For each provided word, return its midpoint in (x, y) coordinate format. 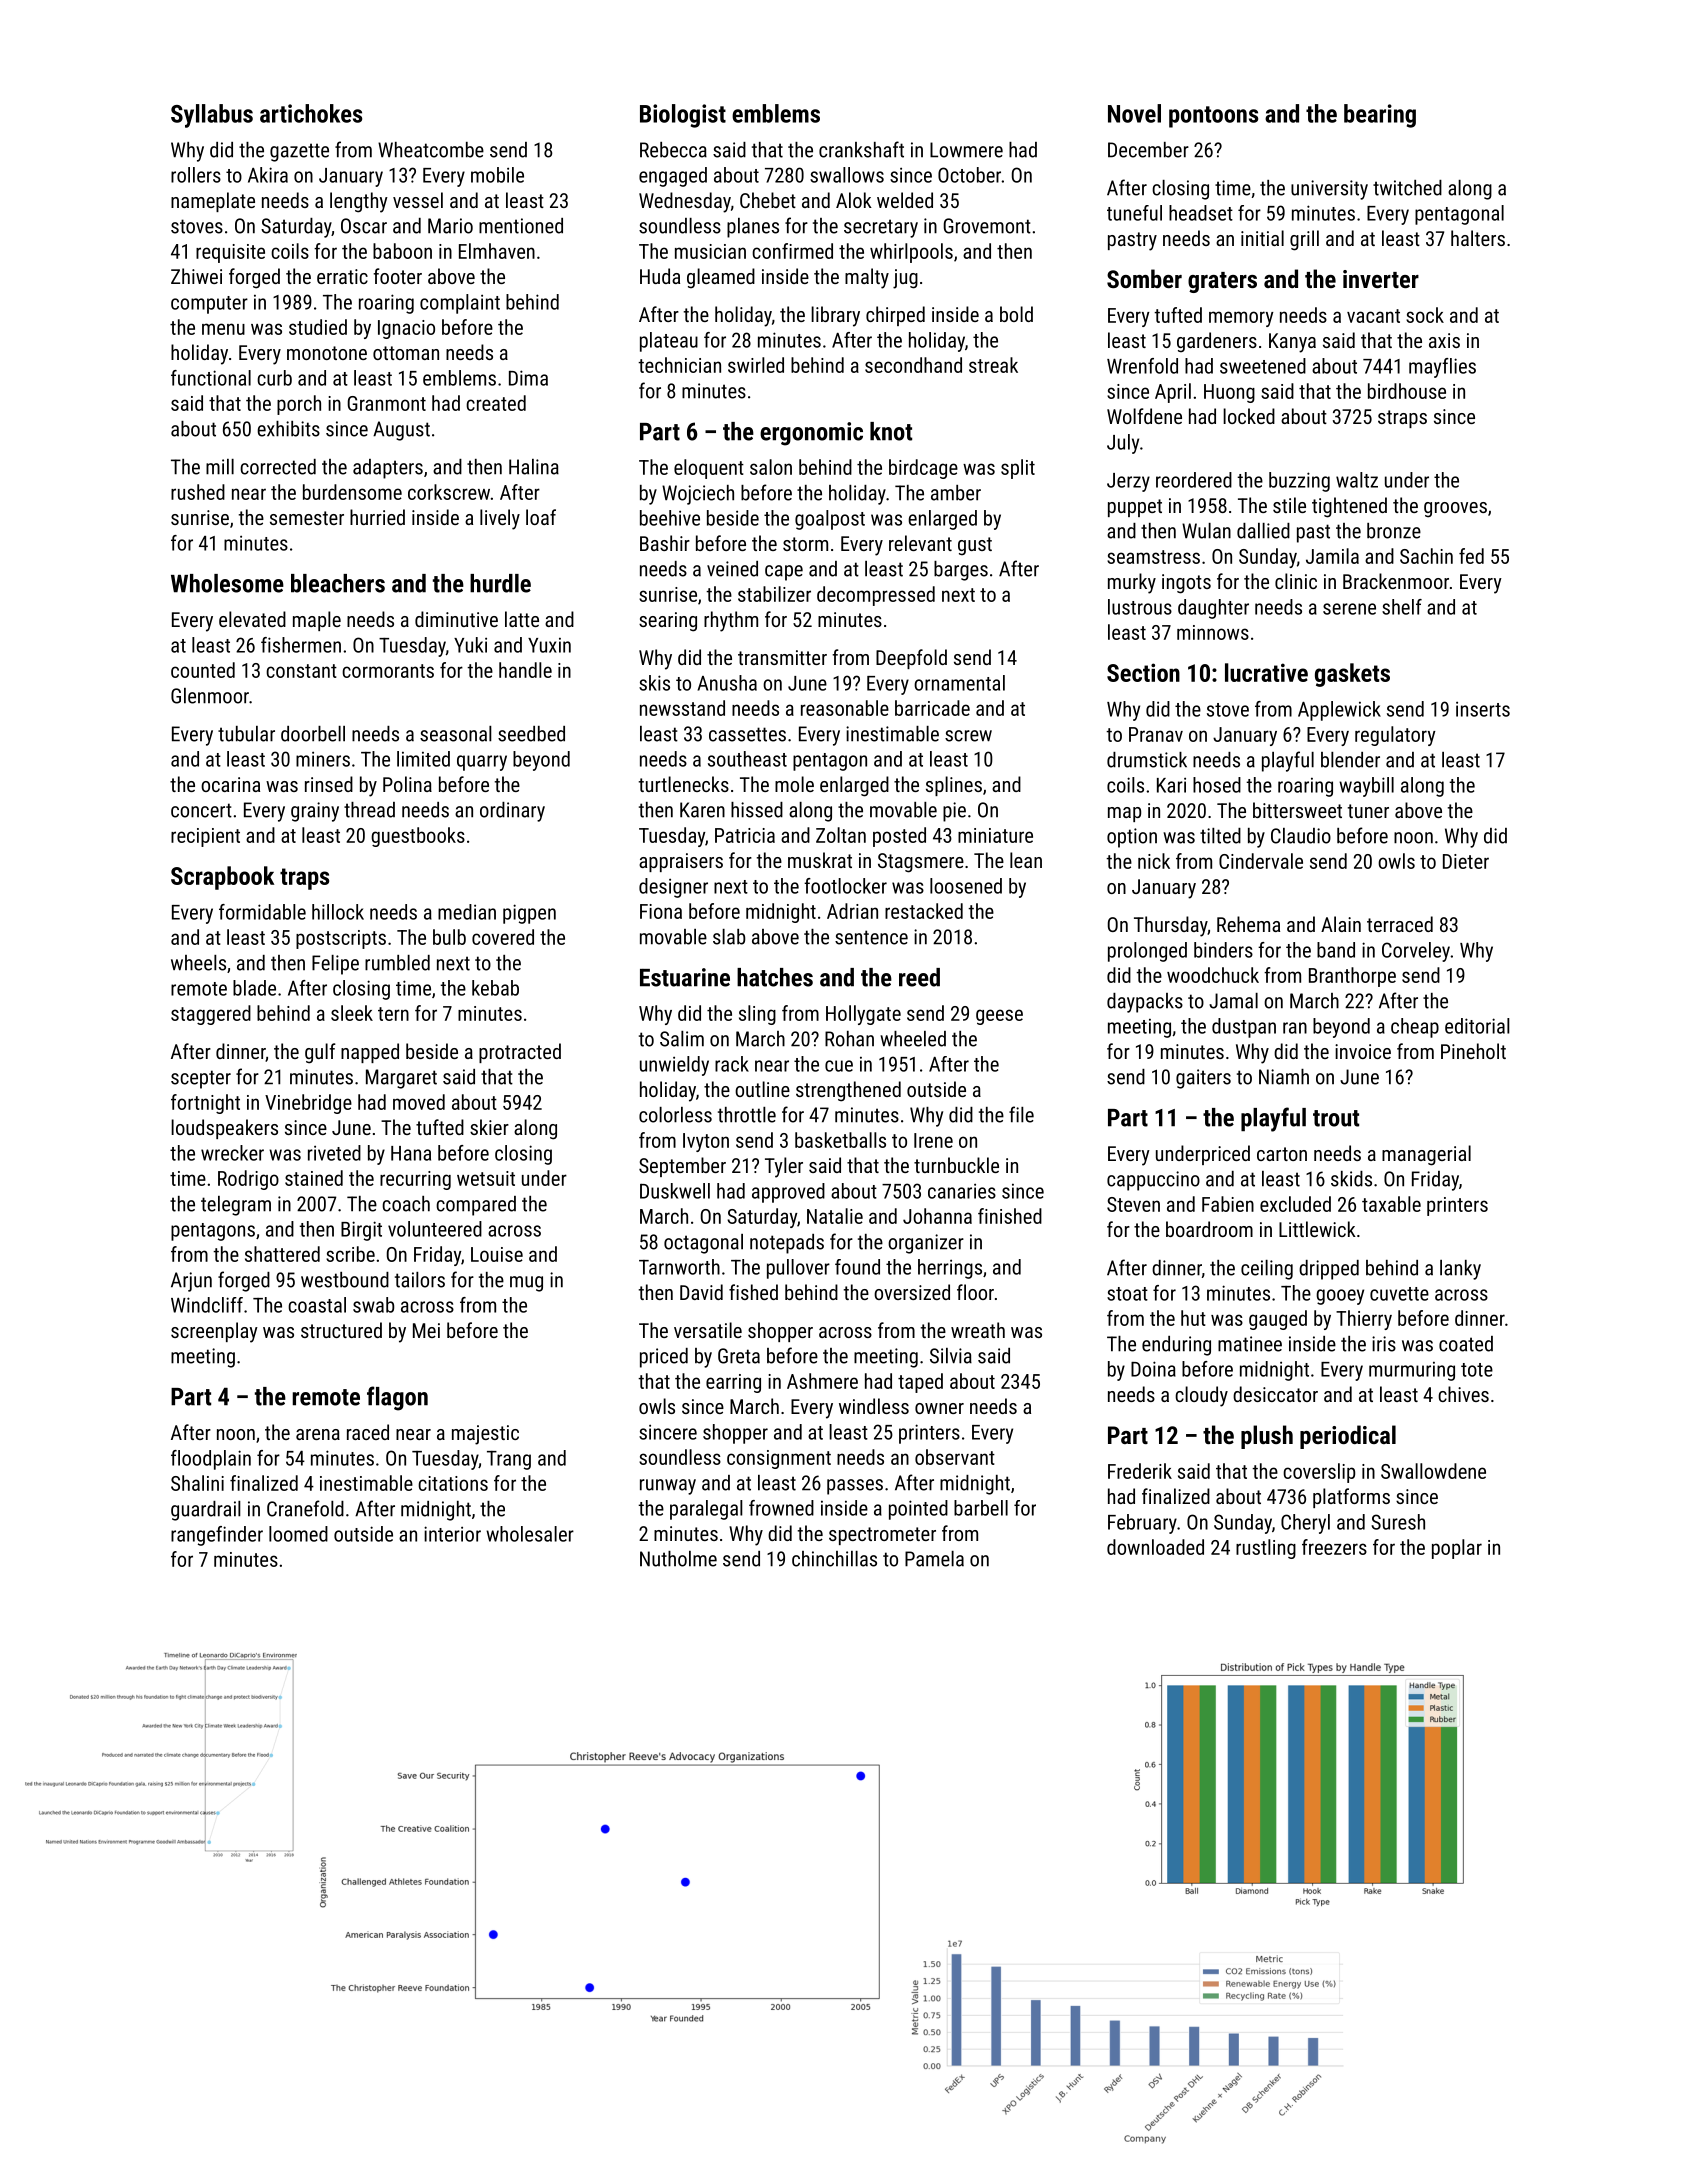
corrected (278, 467)
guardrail (206, 1511)
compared (476, 1206)
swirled (756, 365)
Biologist (683, 116)
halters (1478, 238)
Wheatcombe (431, 150)
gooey (1340, 1297)
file (1021, 1114)
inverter (1381, 279)
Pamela (934, 1559)
